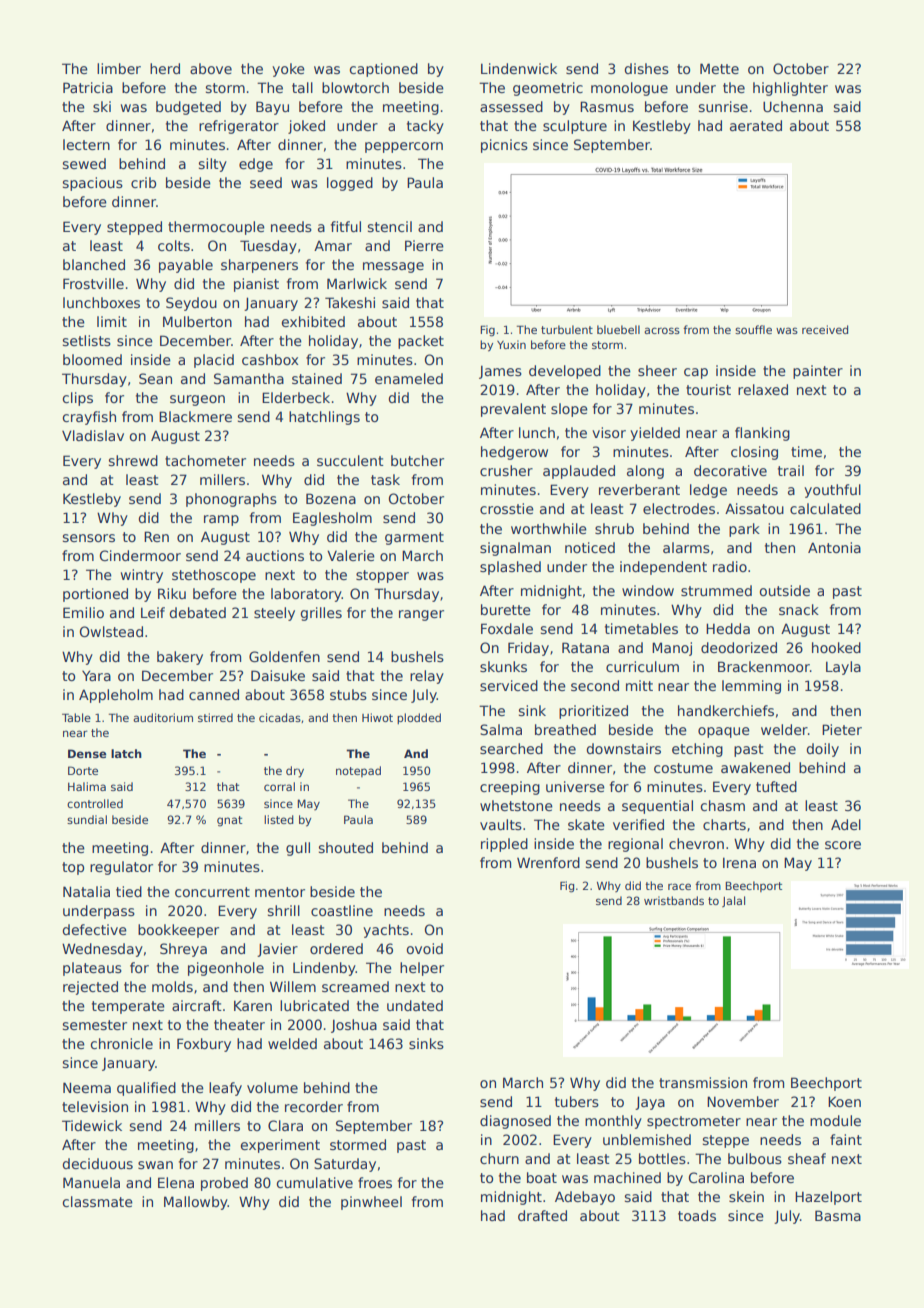 The image size is (924, 1308). I want to click on worthwhile, so click(549, 528).
